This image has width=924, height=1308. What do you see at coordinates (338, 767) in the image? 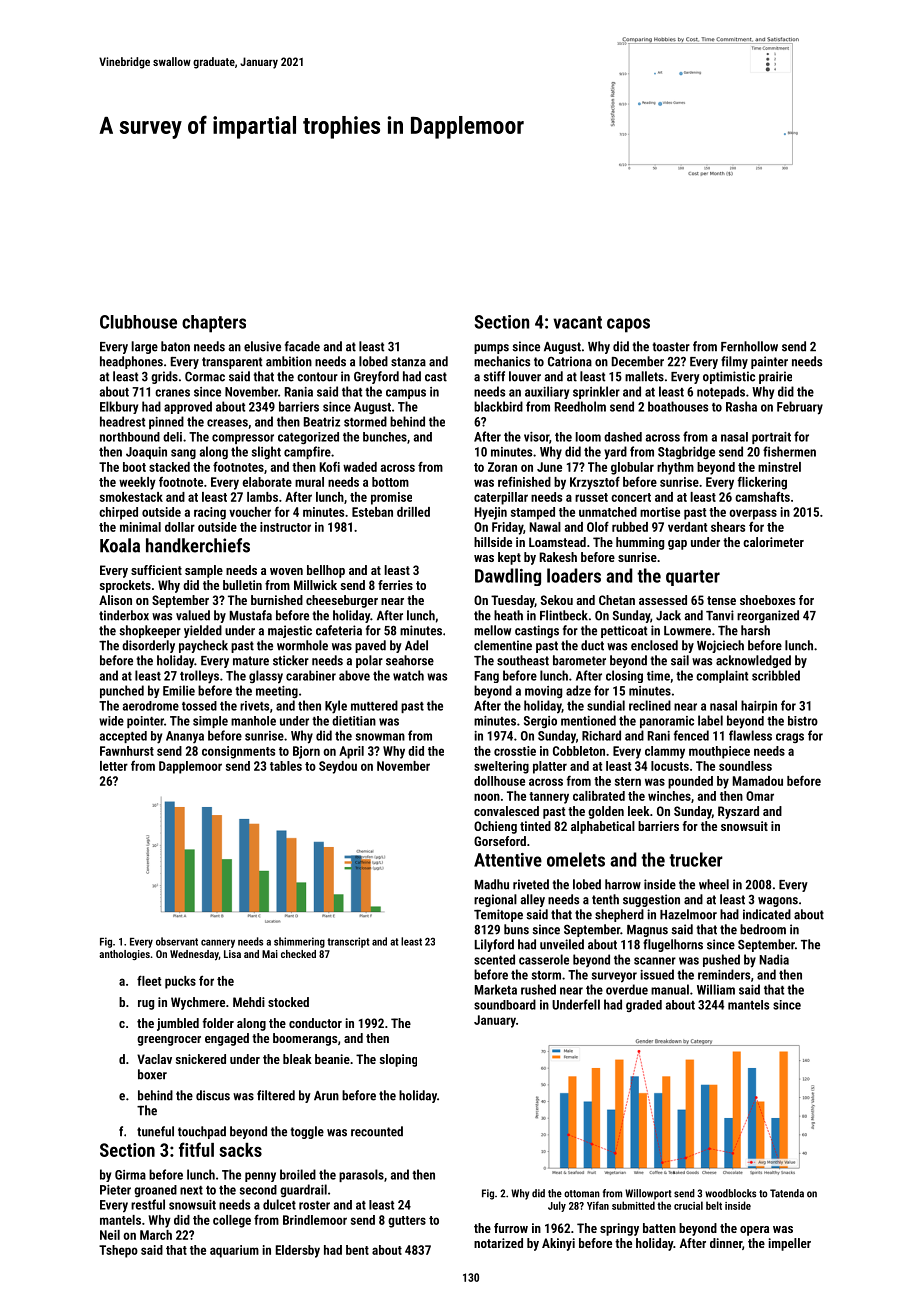
I see `Seydou` at bounding box center [338, 767].
